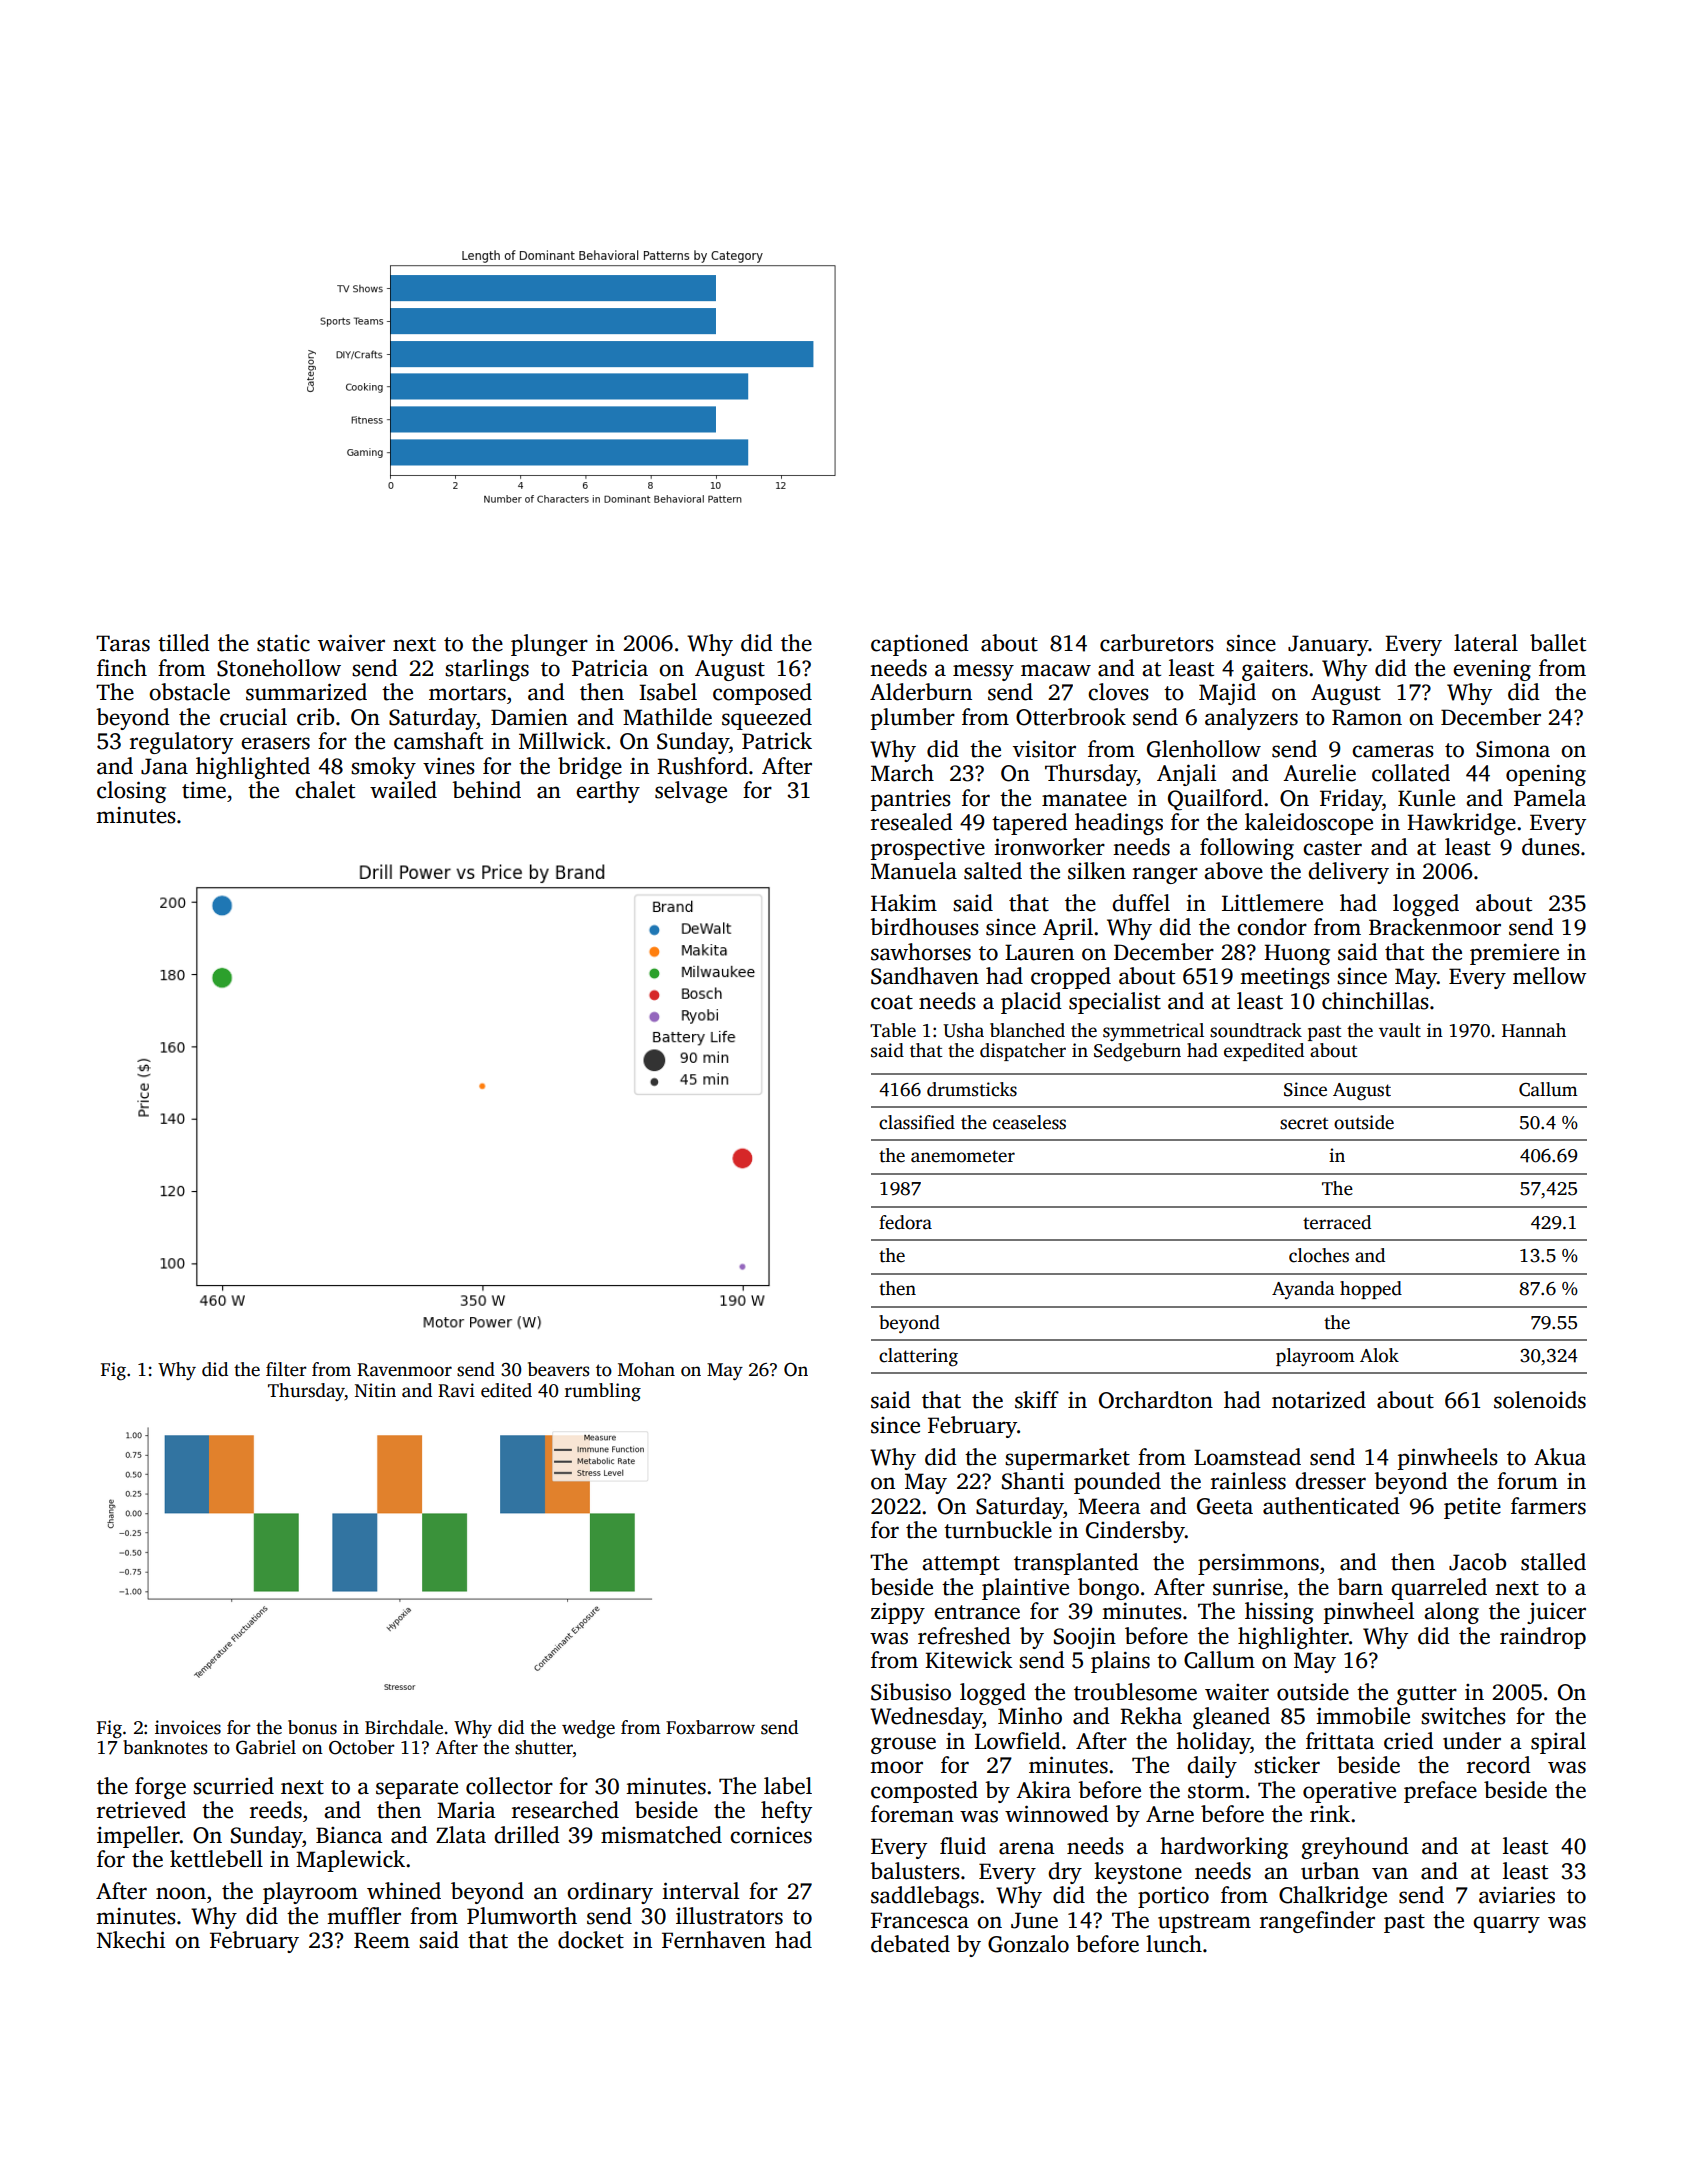 This document has height=2178, width=1683. What do you see at coordinates (286, 1369) in the document?
I see `filter` at bounding box center [286, 1369].
